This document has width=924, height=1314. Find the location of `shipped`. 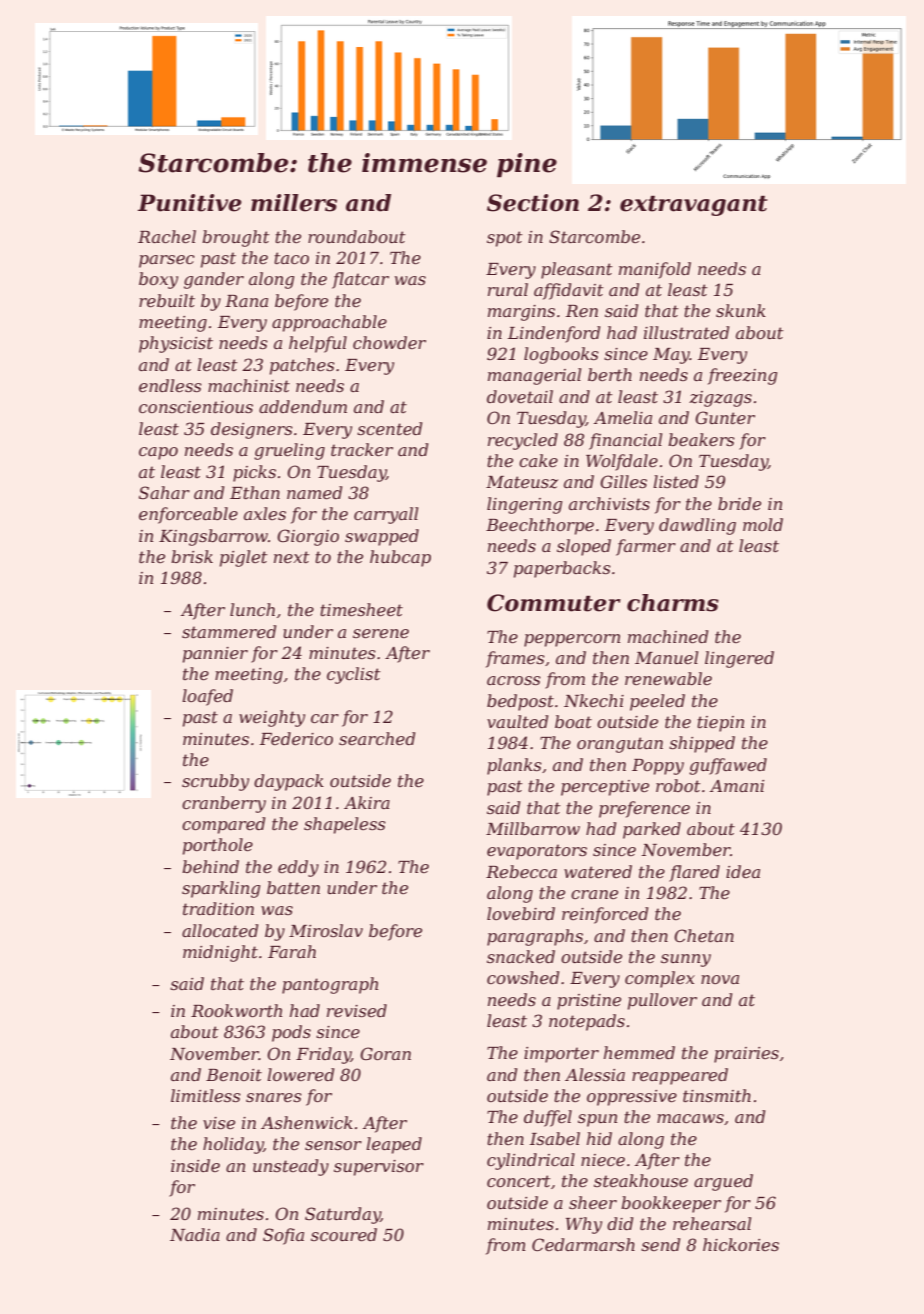

shipped is located at coordinates (702, 744).
